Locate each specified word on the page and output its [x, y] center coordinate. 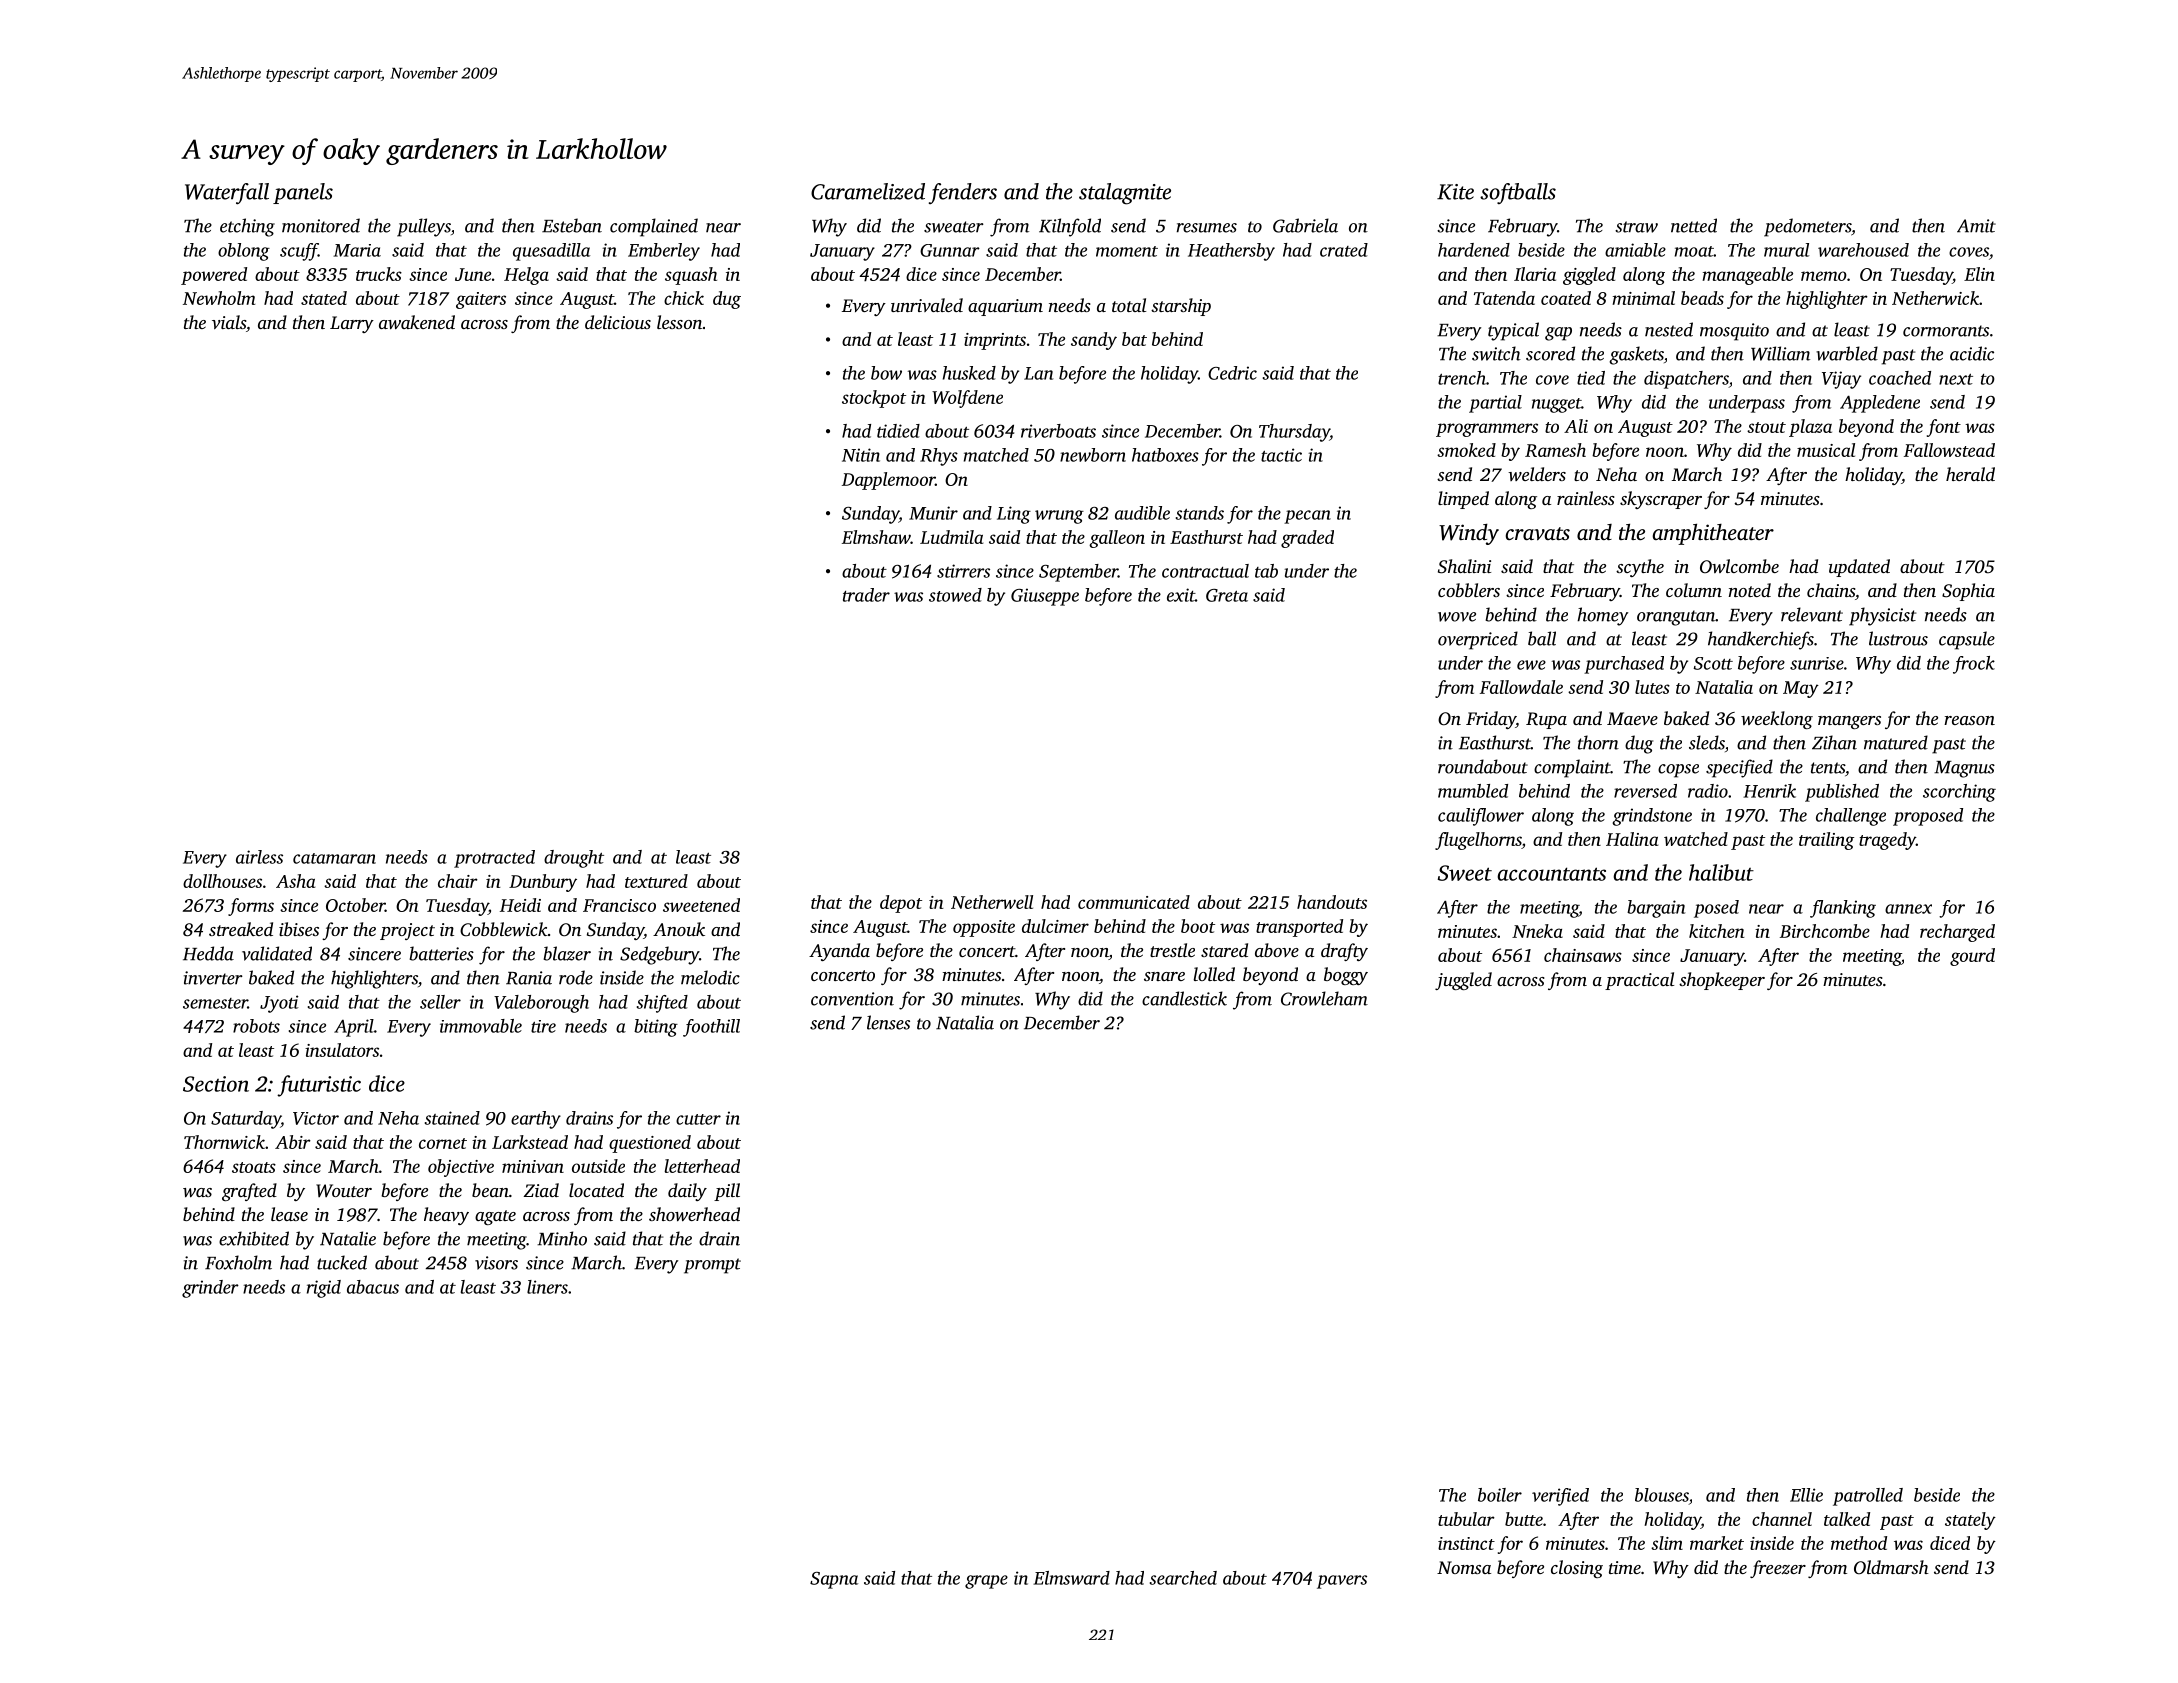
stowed [955, 595]
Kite [1455, 192]
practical [1639, 981]
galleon [1117, 539]
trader [866, 595]
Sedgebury [659, 955]
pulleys [424, 227]
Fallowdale [1521, 687]
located [596, 1190]
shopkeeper [1722, 981]
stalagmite [1125, 194]
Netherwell [992, 902]
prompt [712, 1266]
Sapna [834, 1580]
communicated [1134, 902]
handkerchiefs [1761, 640]
